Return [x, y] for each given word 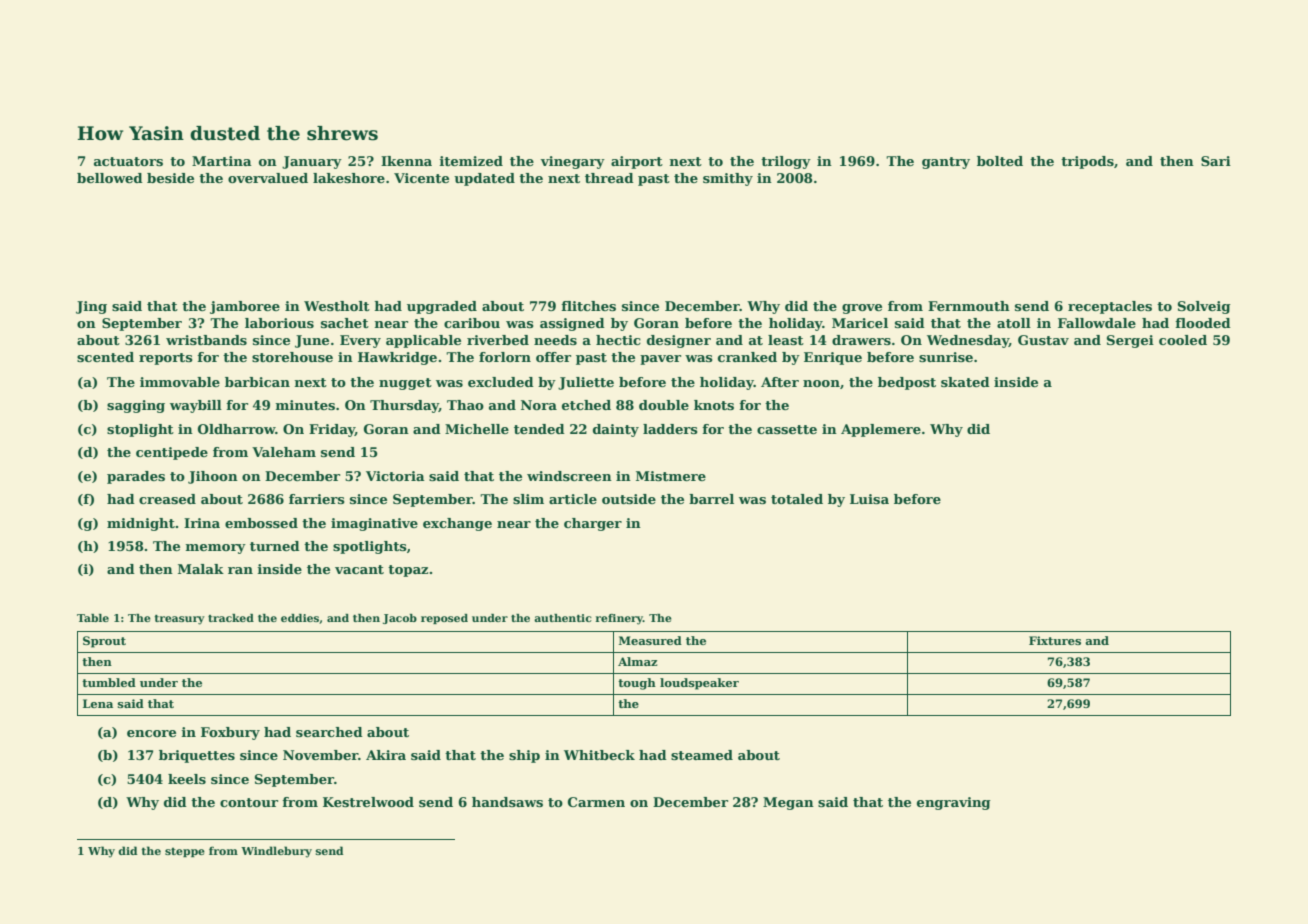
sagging [136, 406]
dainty [616, 430]
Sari [1216, 161]
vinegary [572, 162]
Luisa [869, 499]
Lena [98, 703]
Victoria [395, 476]
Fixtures [1055, 640]
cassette [787, 429]
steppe [185, 852]
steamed [702, 755]
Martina [222, 161]
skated [965, 382]
